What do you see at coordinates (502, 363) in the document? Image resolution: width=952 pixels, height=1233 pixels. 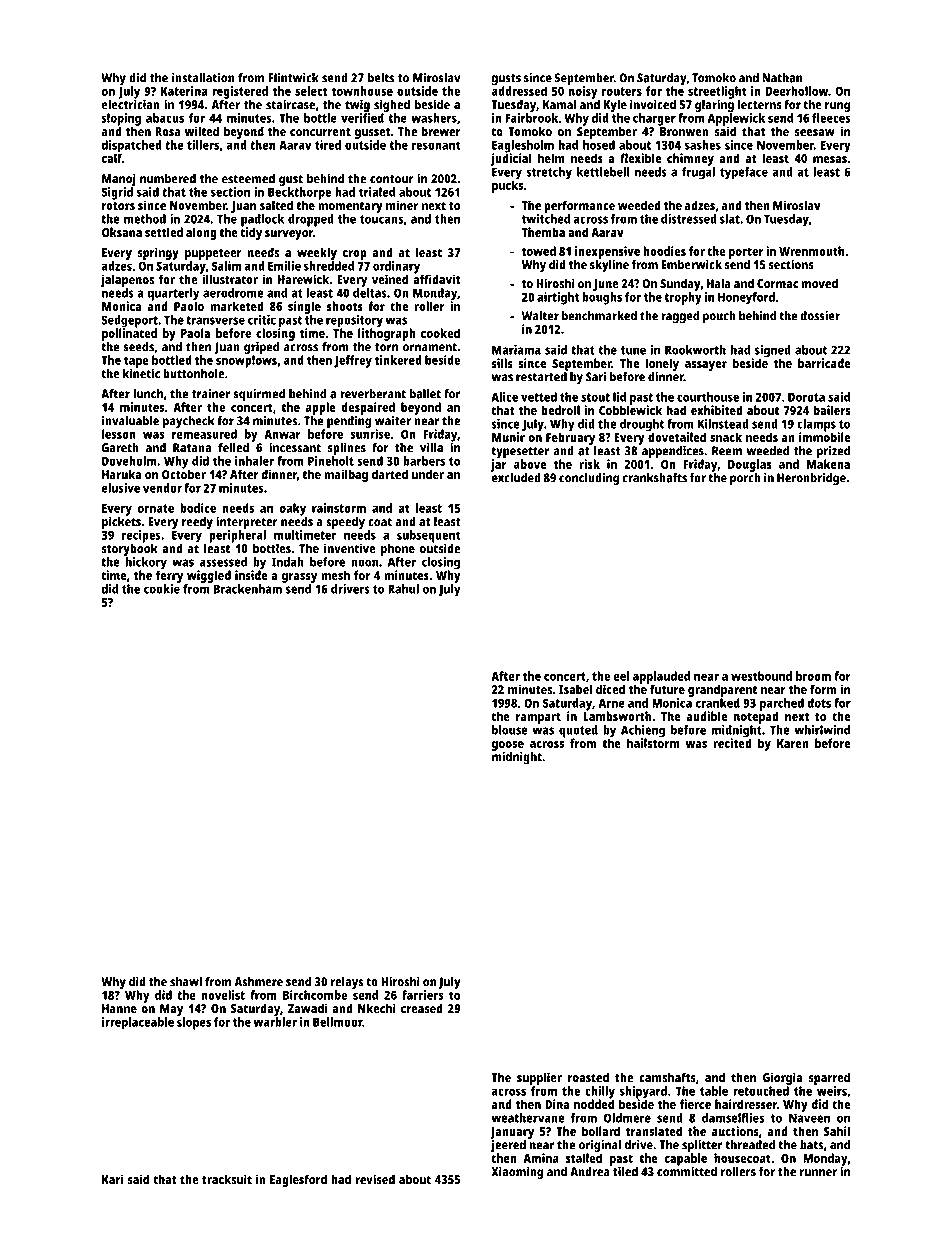 I see `sills` at bounding box center [502, 363].
